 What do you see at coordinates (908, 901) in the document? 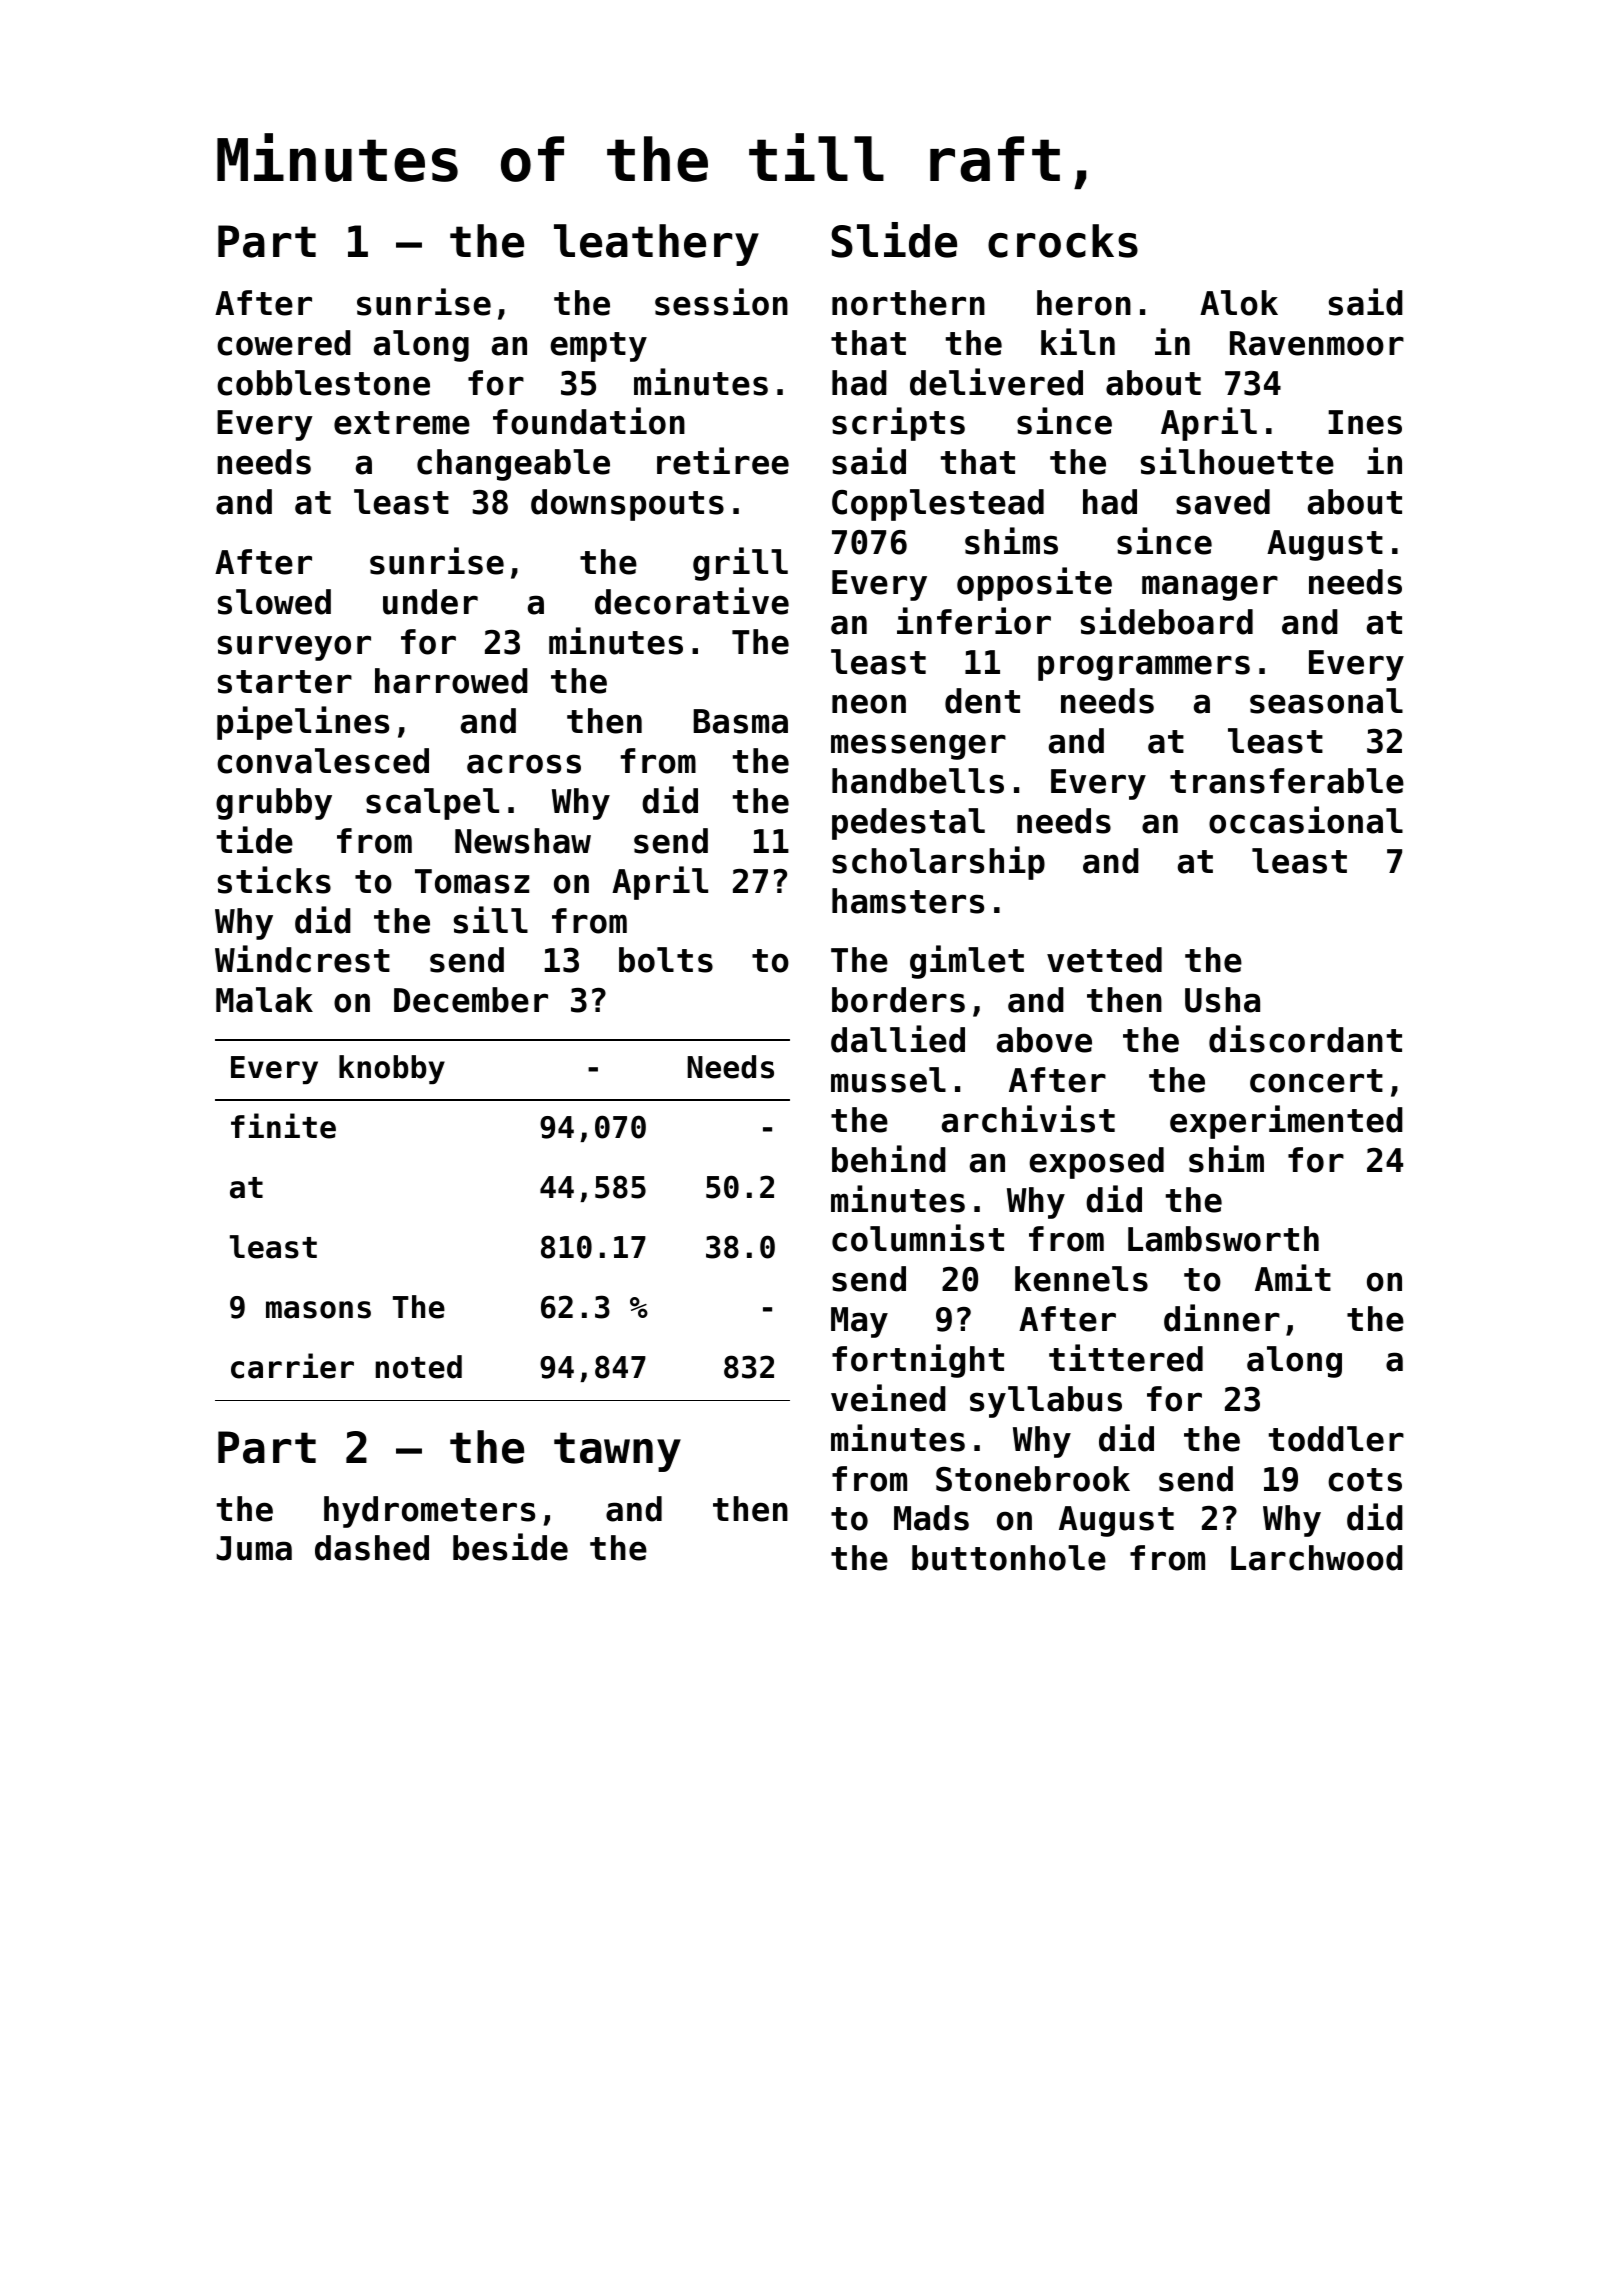
I see `hamsters` at bounding box center [908, 901].
